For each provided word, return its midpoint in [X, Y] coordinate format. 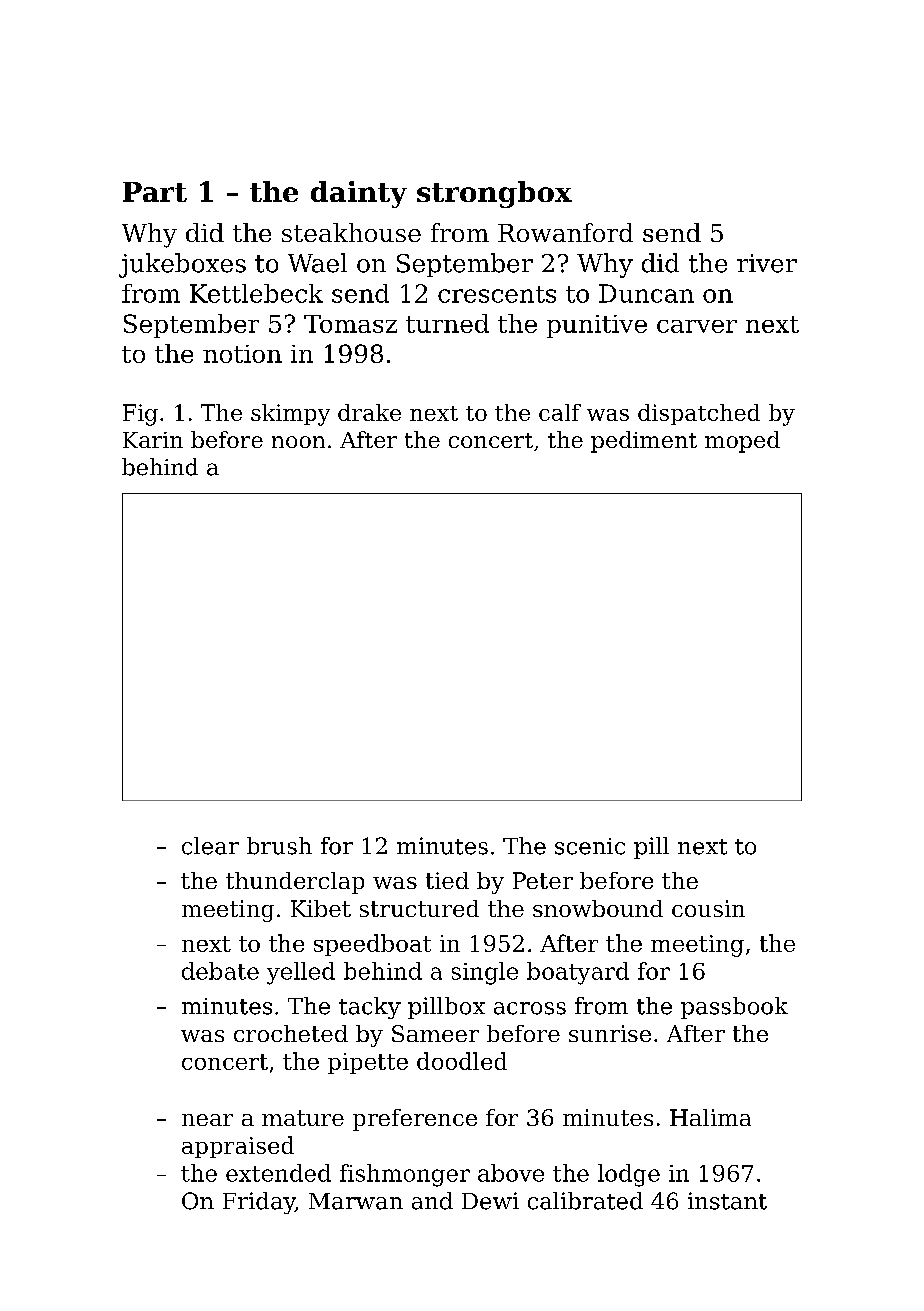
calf [560, 412]
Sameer [435, 1033]
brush [279, 846]
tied [447, 880]
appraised [238, 1147]
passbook [734, 1008]
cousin [708, 908]
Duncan [646, 293]
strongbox [494, 194]
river [767, 263]
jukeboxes [182, 265]
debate [220, 971]
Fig [140, 415]
